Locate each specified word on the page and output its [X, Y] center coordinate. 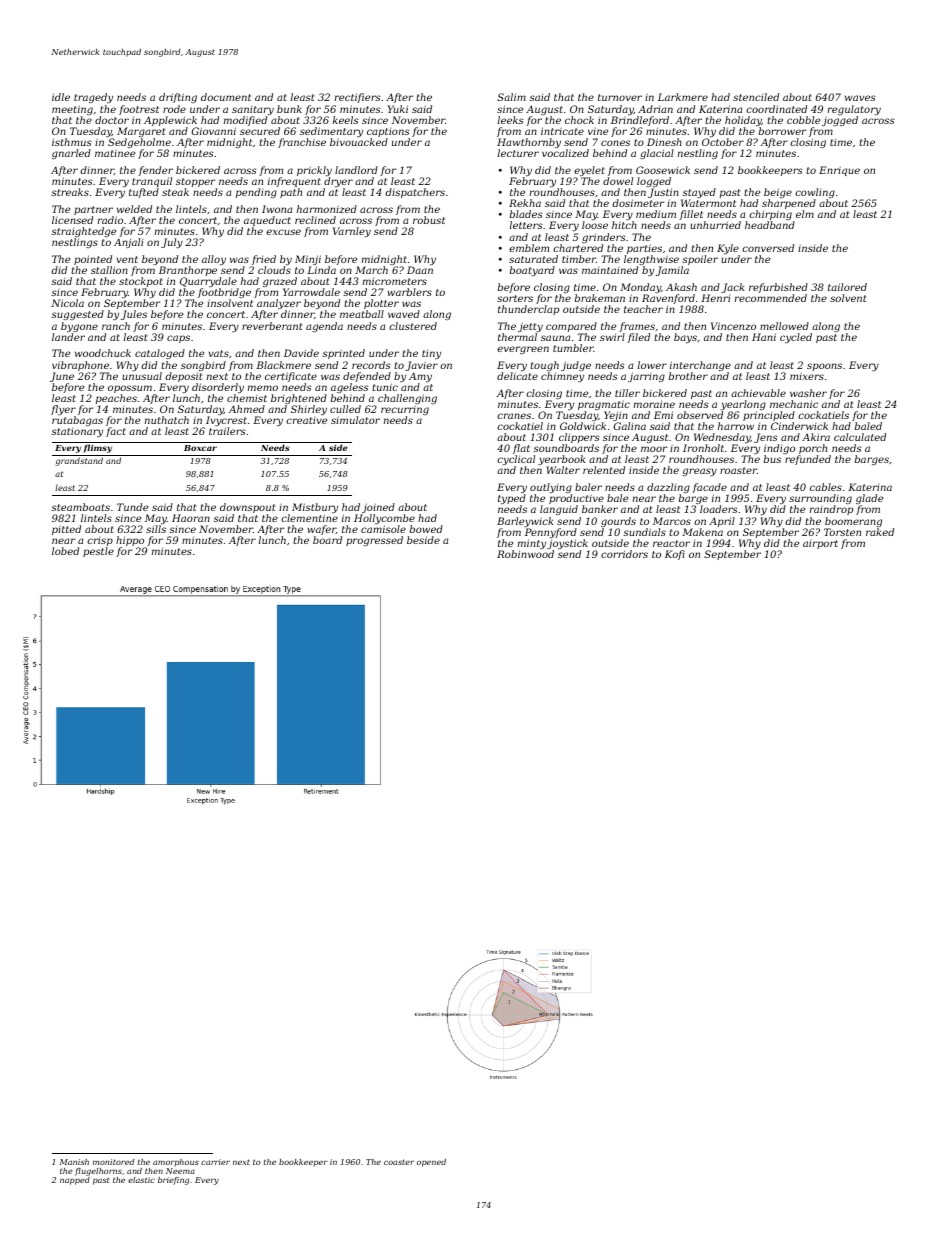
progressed [374, 541]
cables [826, 487]
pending [256, 193]
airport [820, 544]
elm [805, 214]
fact [116, 432]
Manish [74, 1162]
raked [880, 532]
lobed [65, 551]
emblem [529, 248]
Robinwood [525, 554]
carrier [215, 1162]
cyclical [516, 461]
